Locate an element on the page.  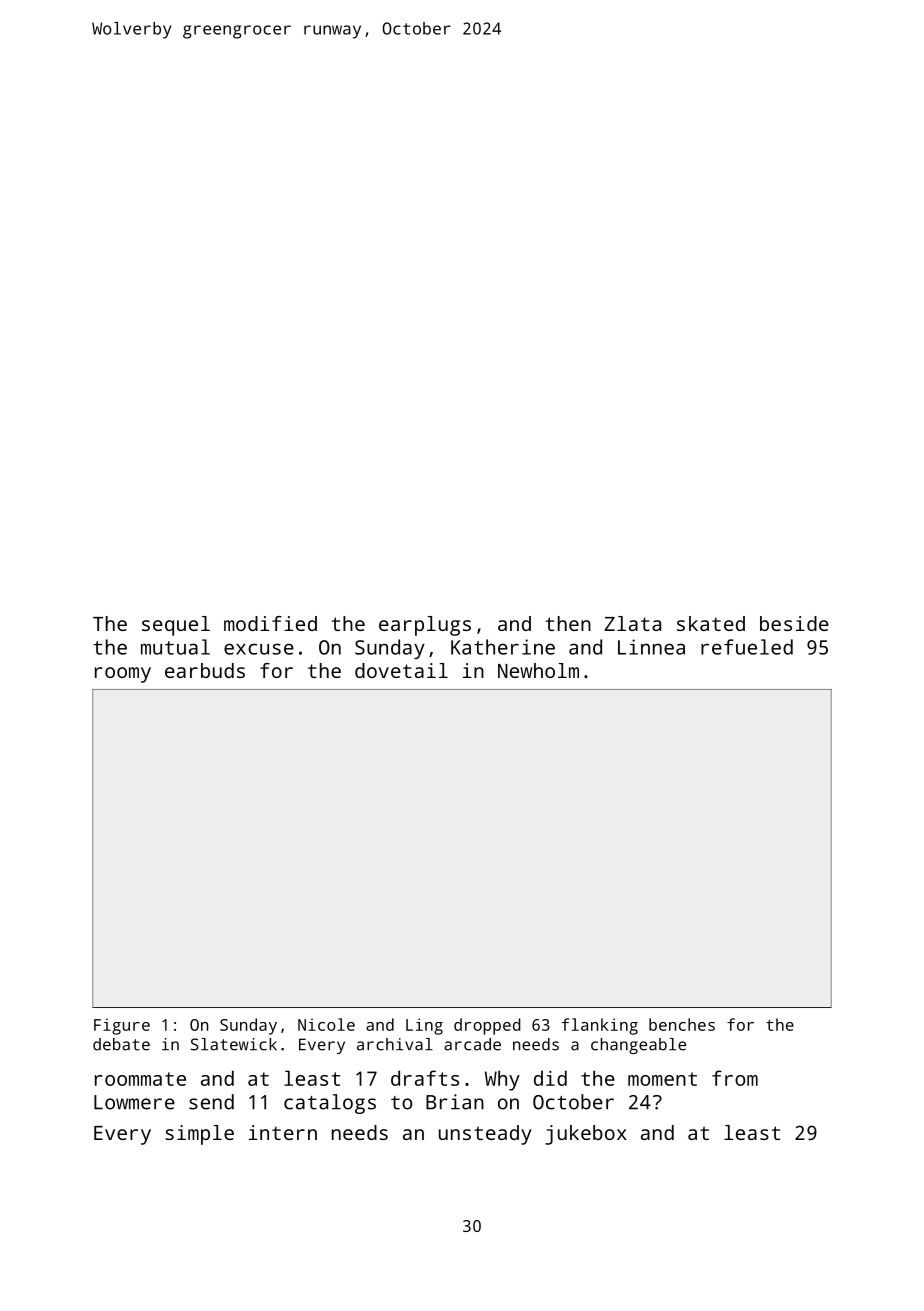
Linnea is located at coordinates (651, 647).
